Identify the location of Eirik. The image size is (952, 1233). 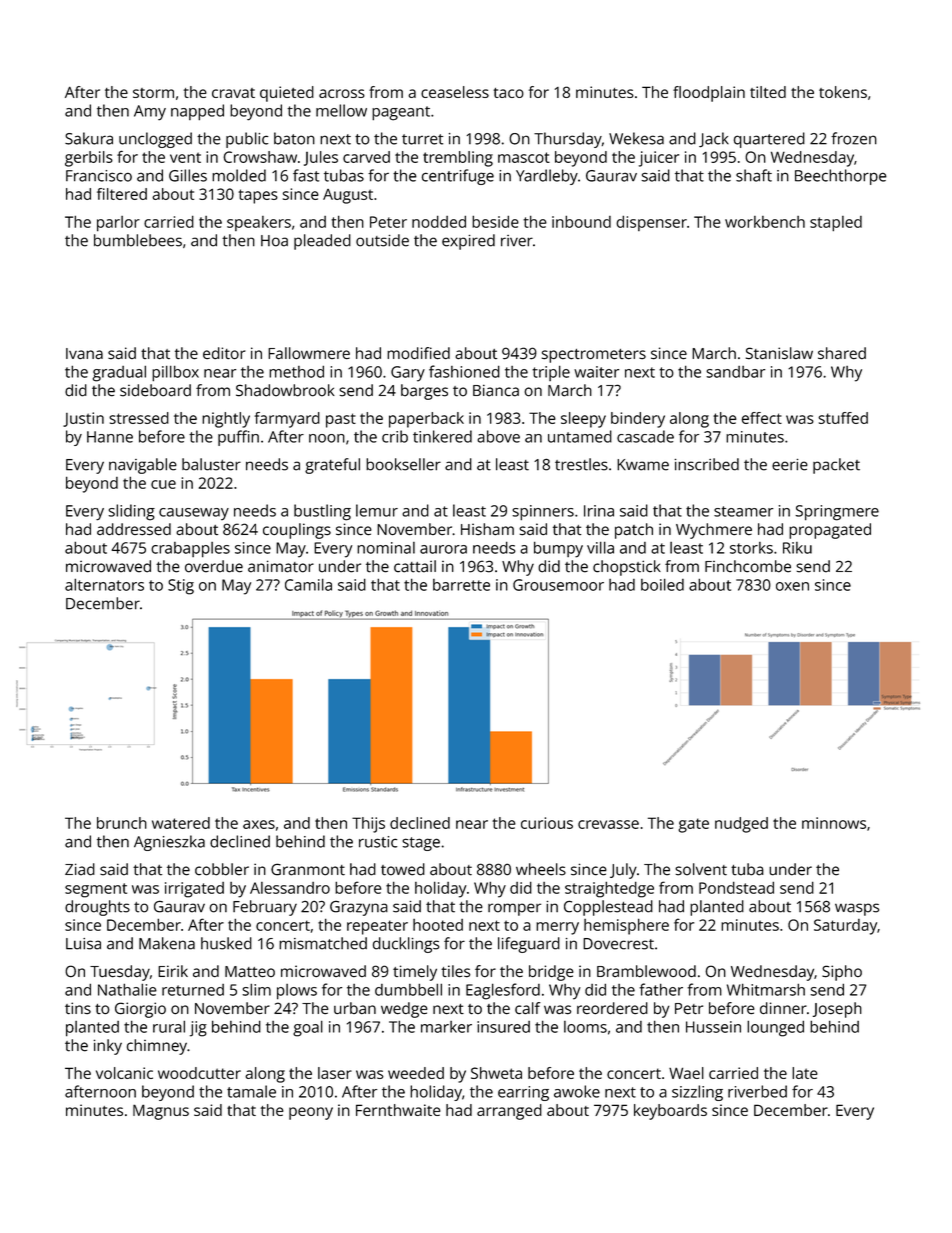
(173, 971).
